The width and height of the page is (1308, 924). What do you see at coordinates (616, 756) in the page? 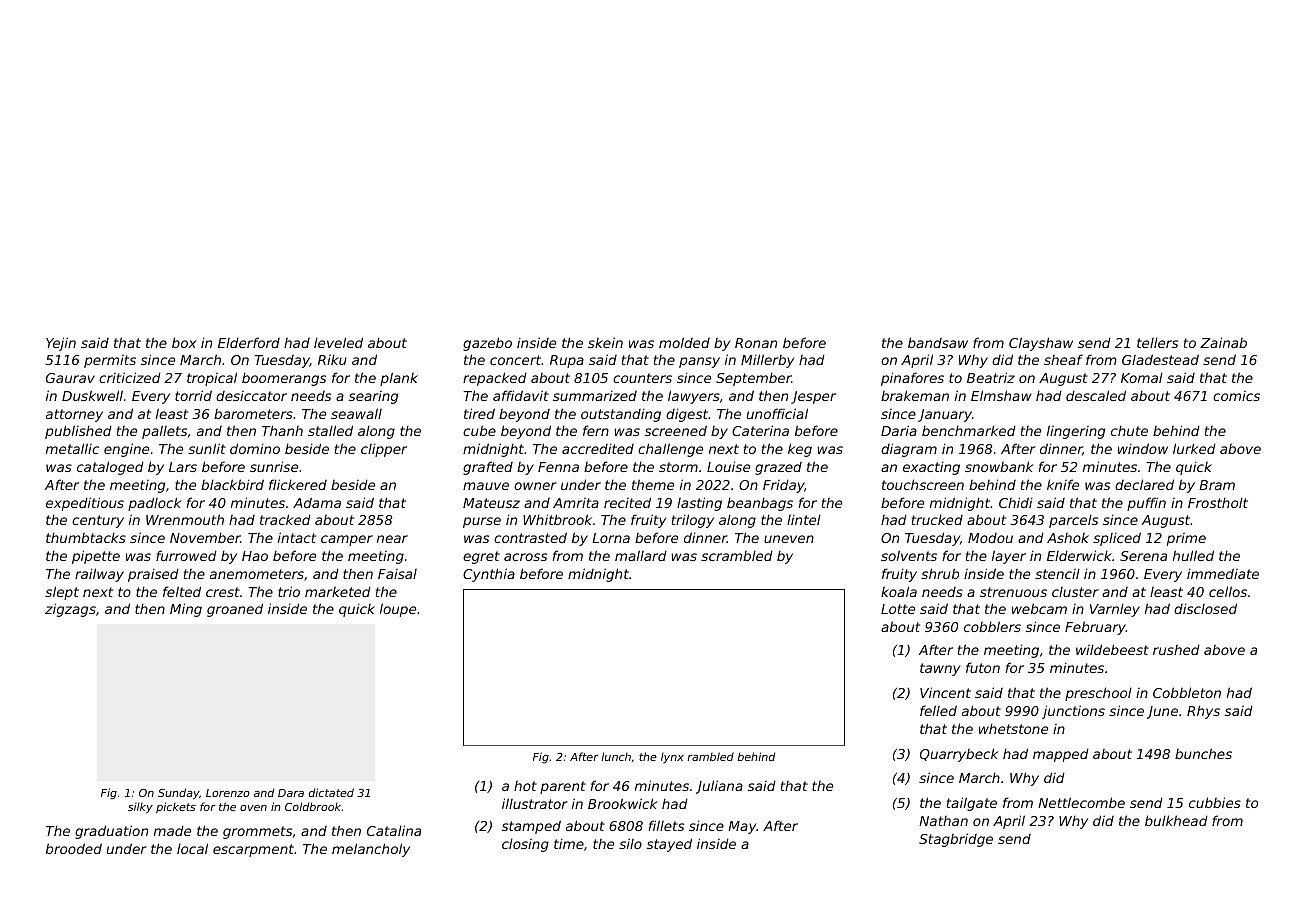
I see `lunch` at bounding box center [616, 756].
